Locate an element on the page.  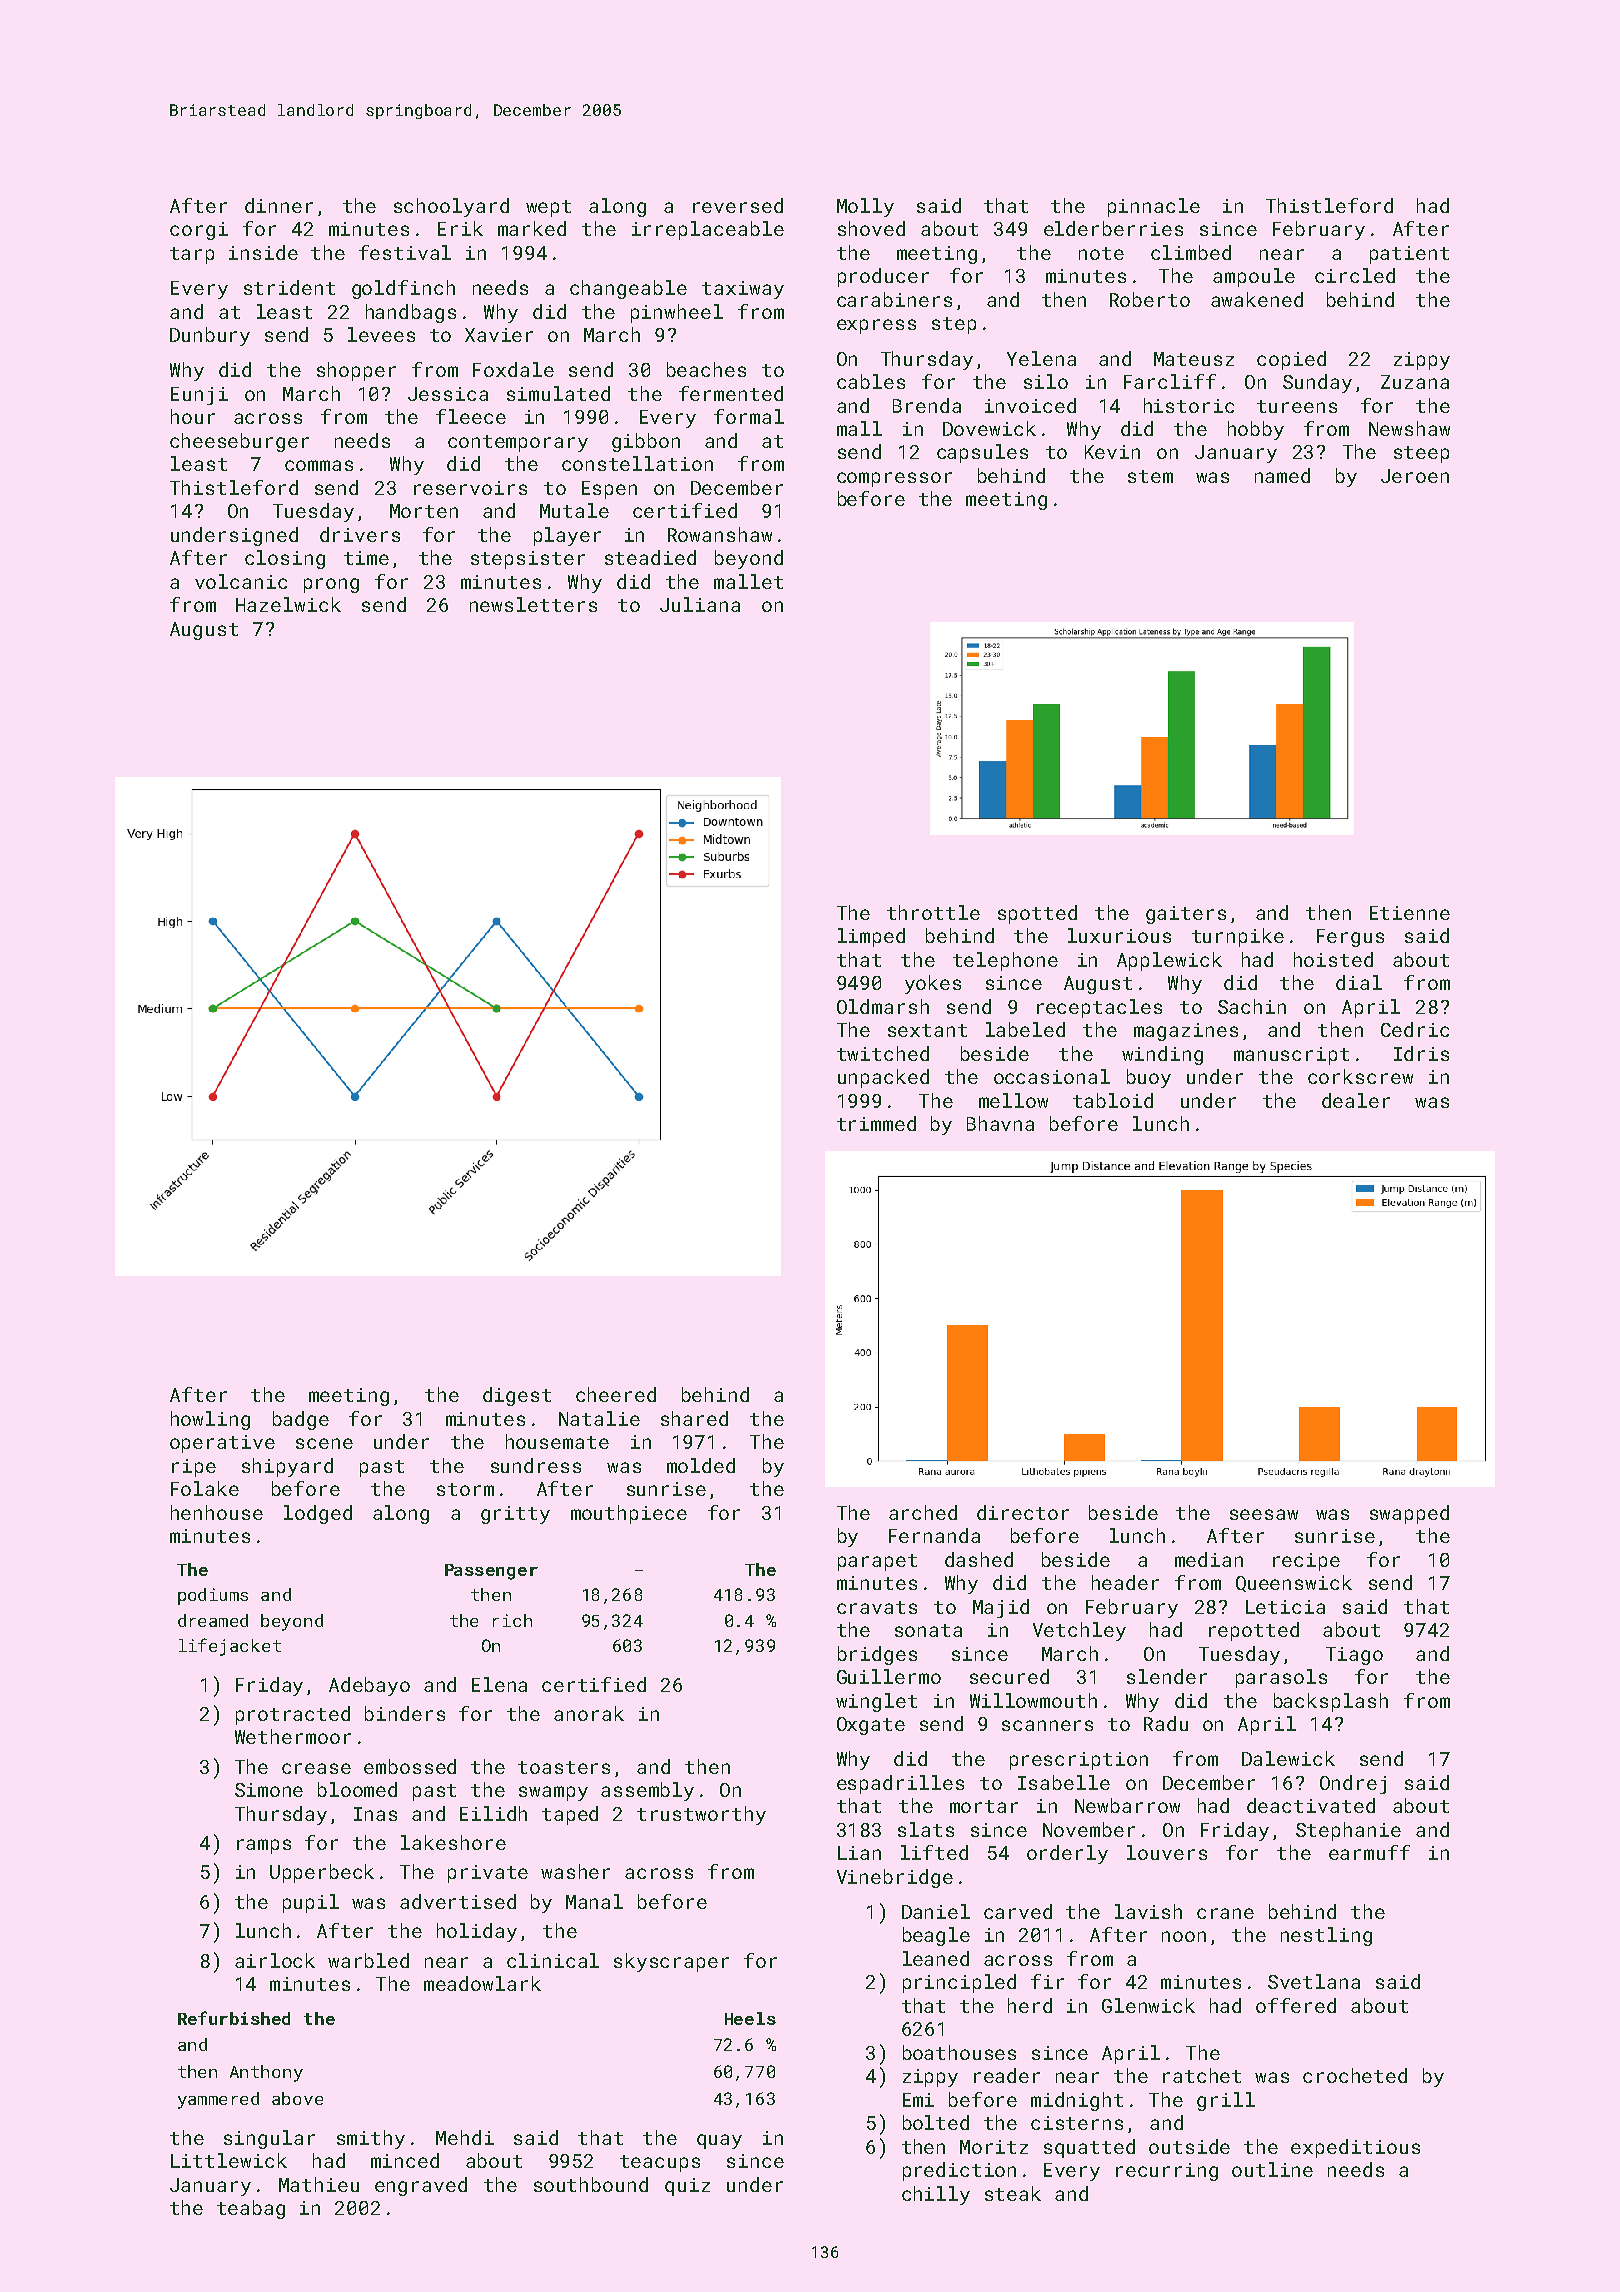
engraved is located at coordinates (421, 2186).
